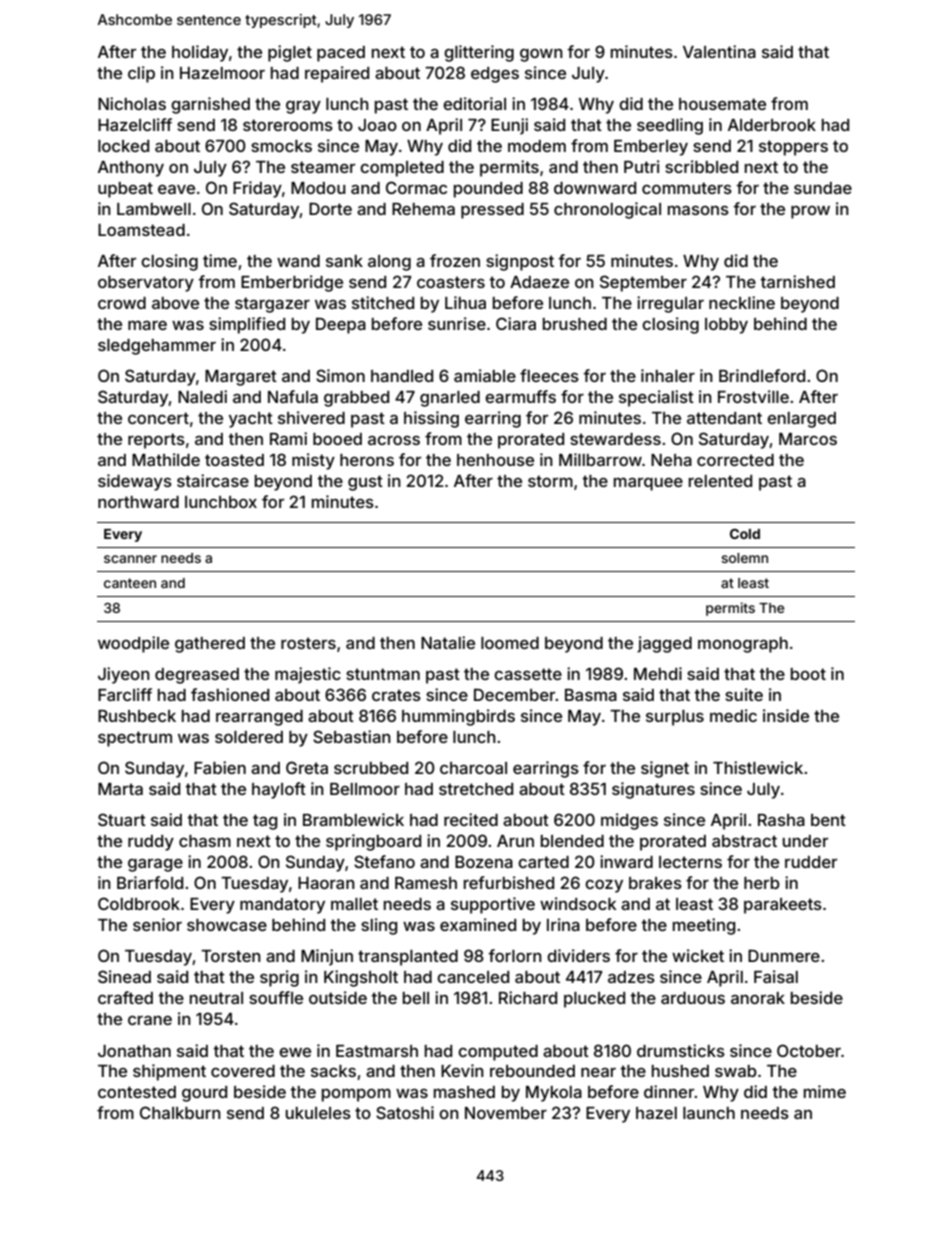 This document has height=1233, width=952. I want to click on Marta, so click(120, 789).
